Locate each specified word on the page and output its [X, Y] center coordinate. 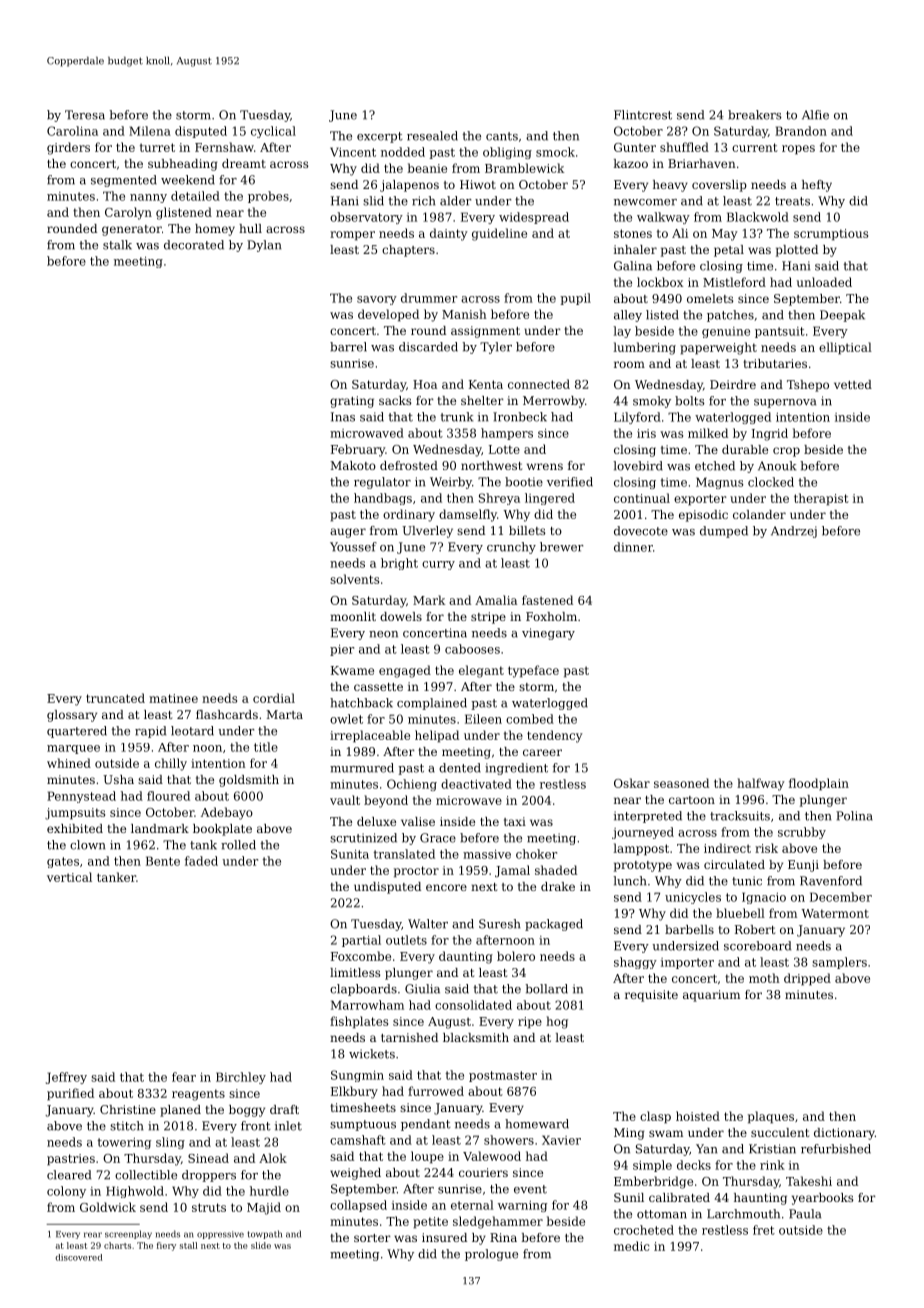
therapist [821, 499]
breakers [755, 115]
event [530, 1189]
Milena [150, 131]
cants [502, 136]
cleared [69, 1175]
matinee [173, 698]
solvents [354, 579]
